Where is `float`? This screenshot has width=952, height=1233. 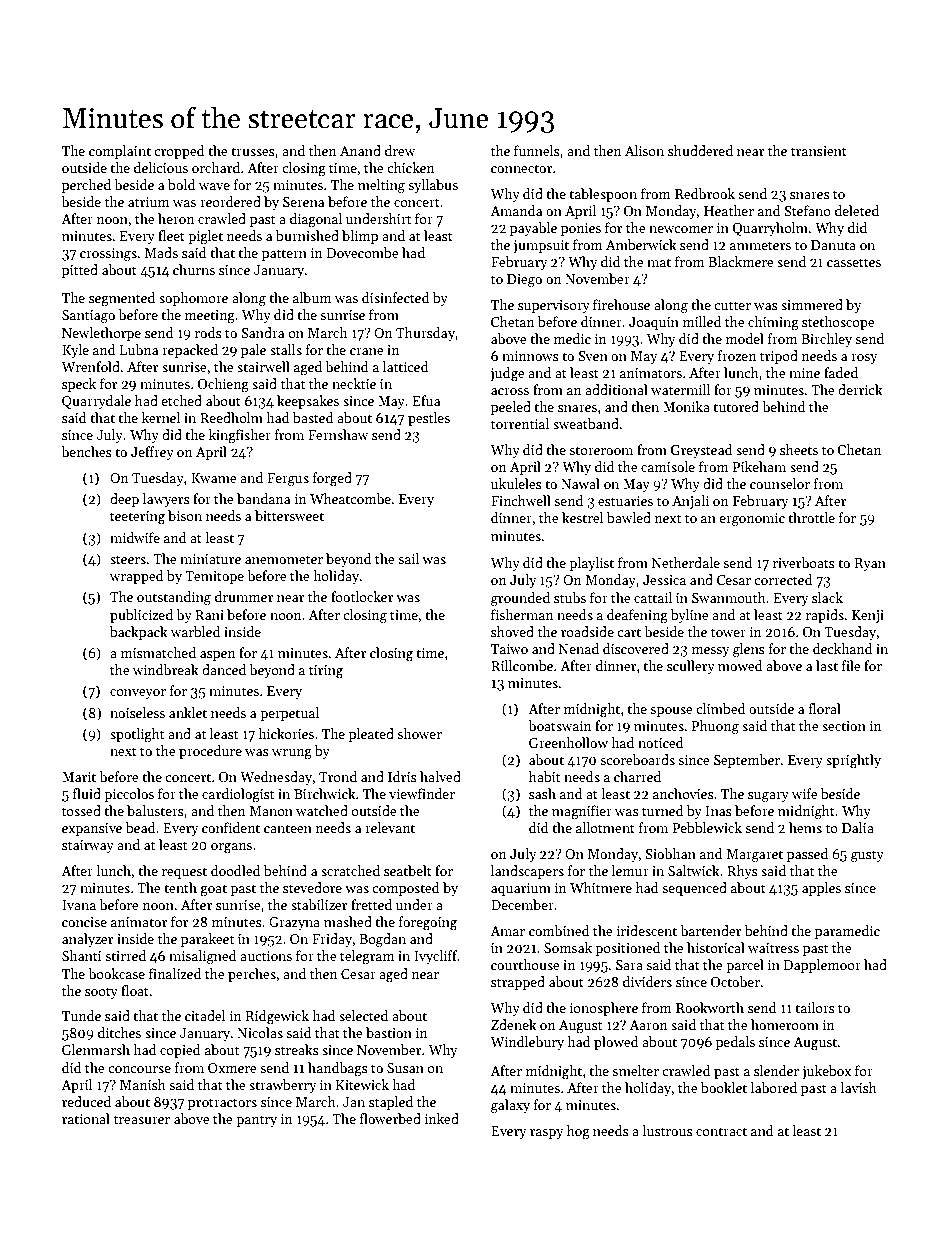 float is located at coordinates (135, 990).
